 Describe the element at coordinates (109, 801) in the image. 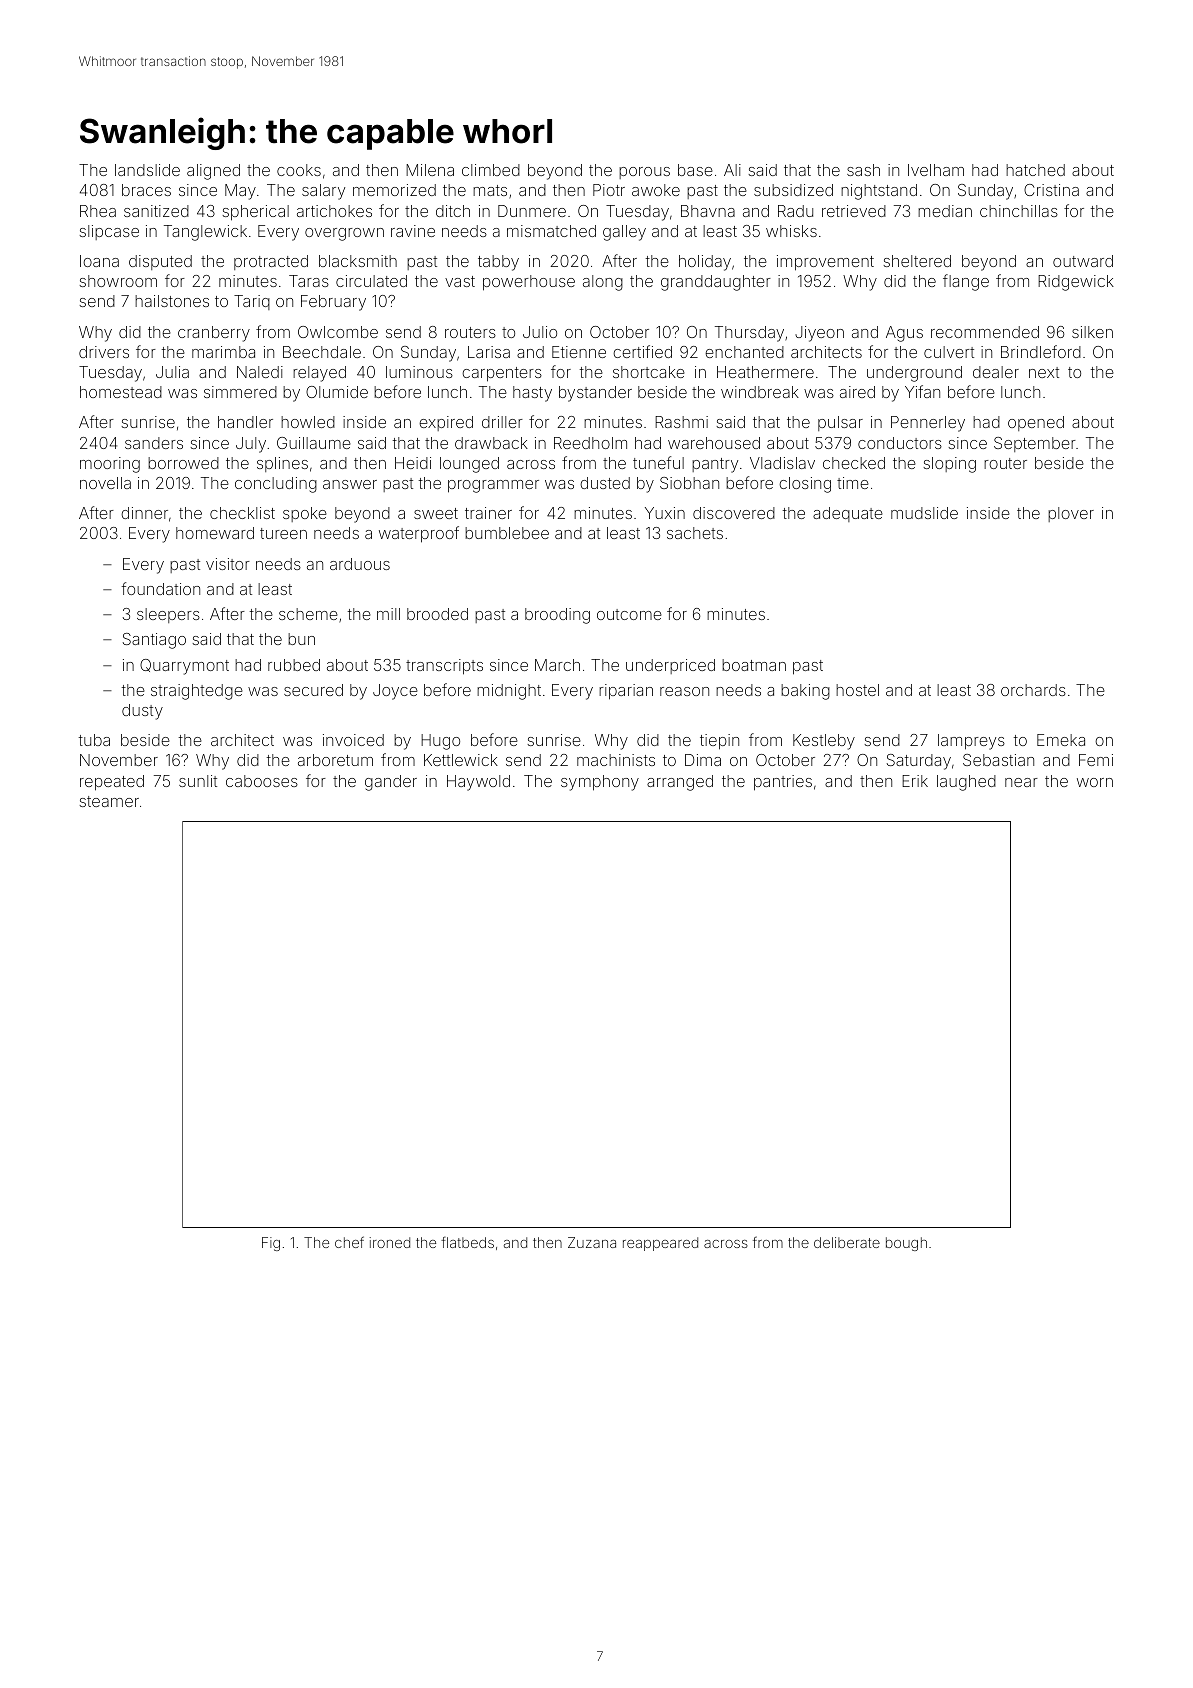

I see `steamer` at that location.
